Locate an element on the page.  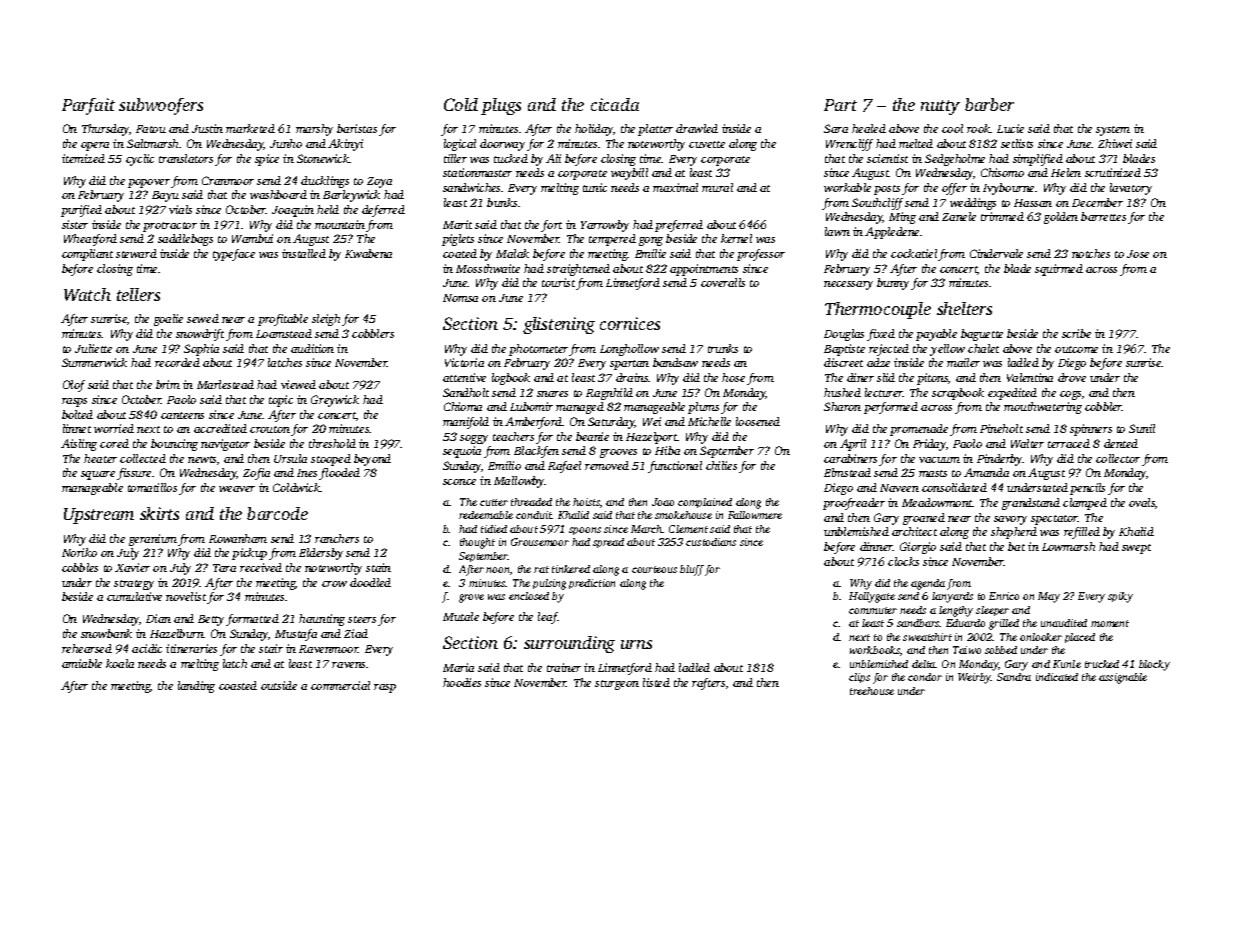
bat is located at coordinates (1016, 546).
